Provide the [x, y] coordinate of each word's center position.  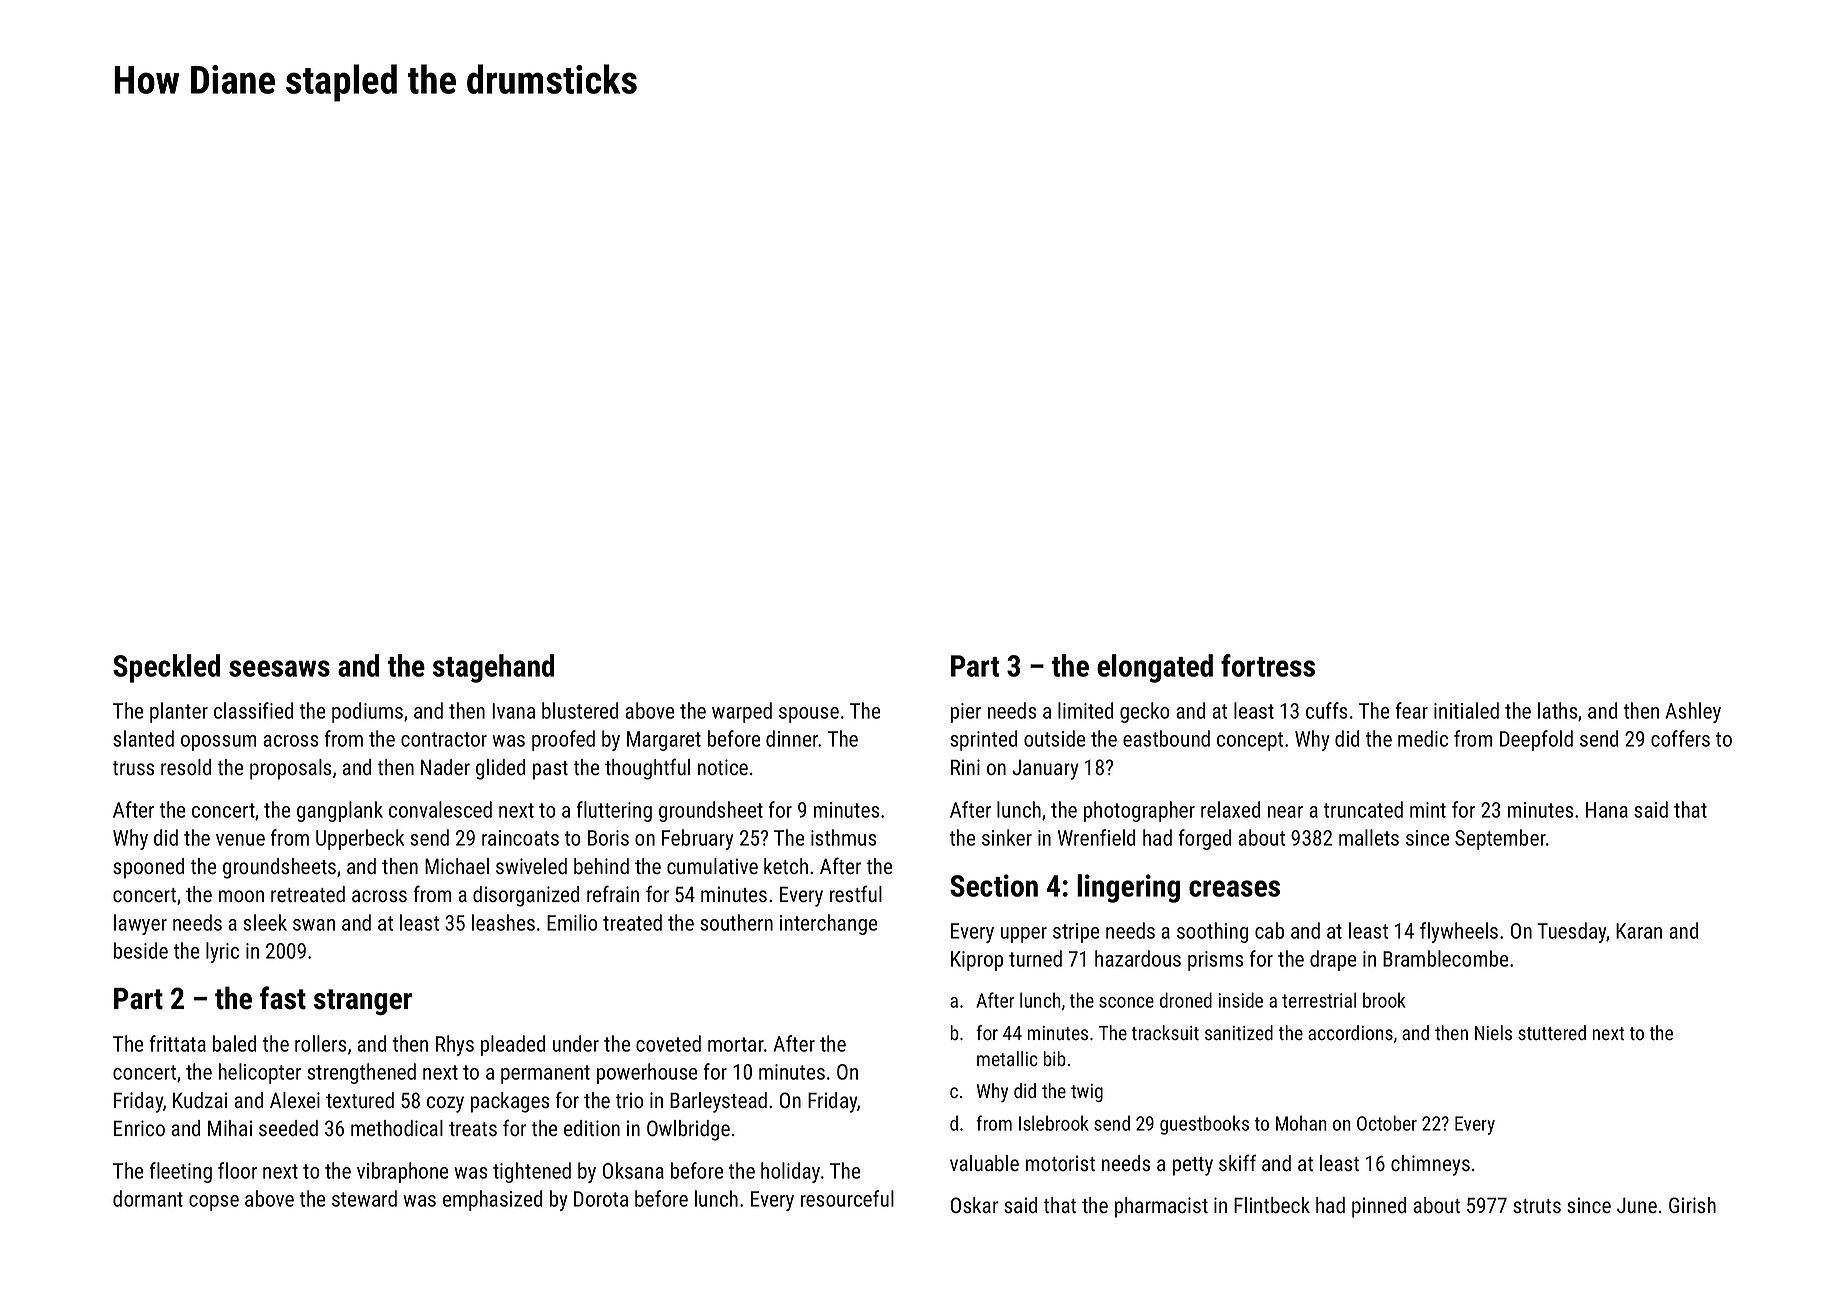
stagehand [493, 668]
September [1500, 839]
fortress [1268, 665]
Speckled [166, 668]
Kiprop [977, 961]
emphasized [492, 1200]
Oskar [974, 1205]
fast [283, 998]
